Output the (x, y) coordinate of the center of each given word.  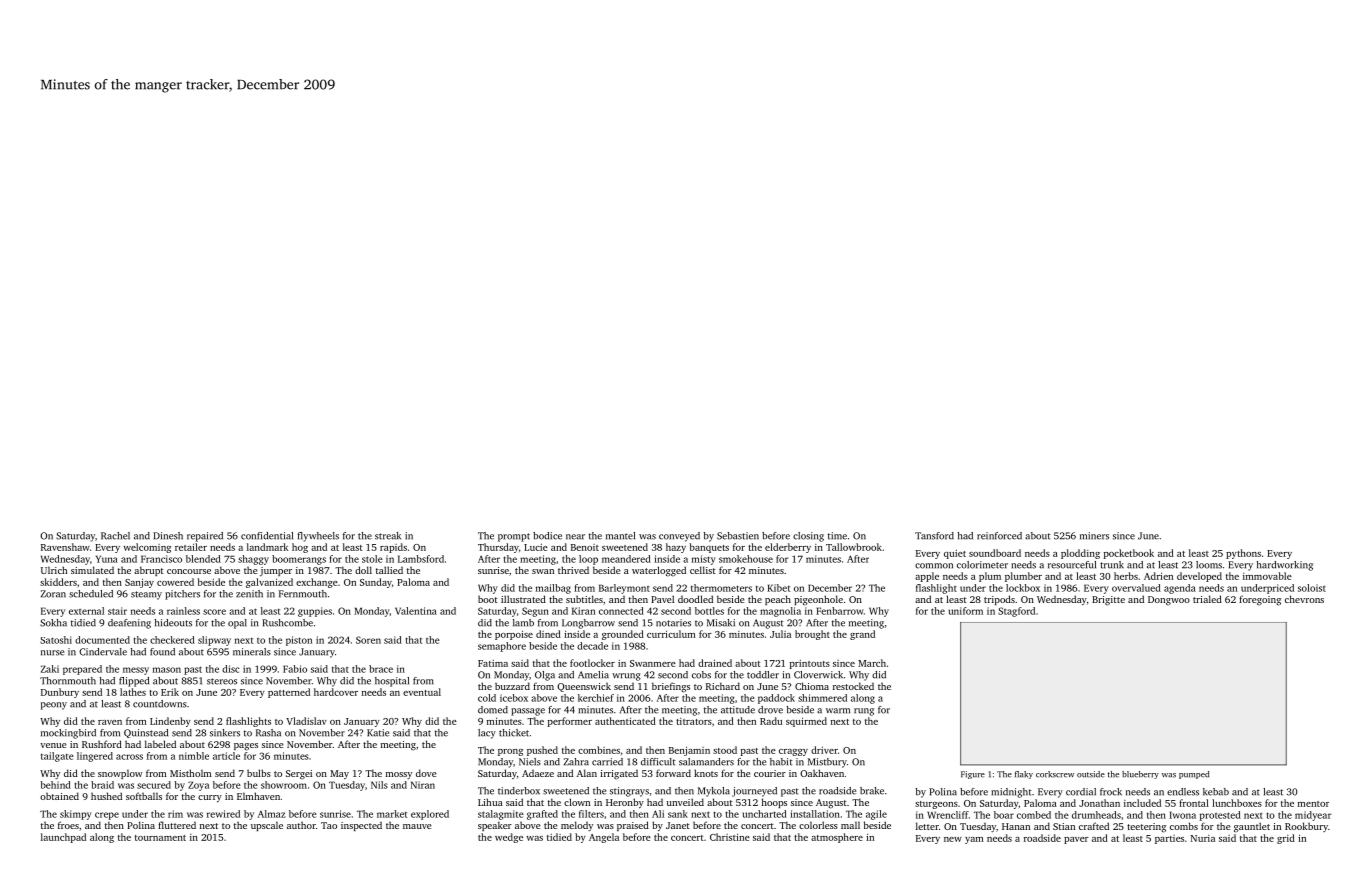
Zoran (53, 594)
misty (704, 560)
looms (1209, 565)
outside (1091, 774)
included (1142, 803)
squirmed (806, 722)
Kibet (778, 588)
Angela (604, 838)
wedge (509, 838)
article (226, 756)
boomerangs (299, 560)
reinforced (999, 536)
